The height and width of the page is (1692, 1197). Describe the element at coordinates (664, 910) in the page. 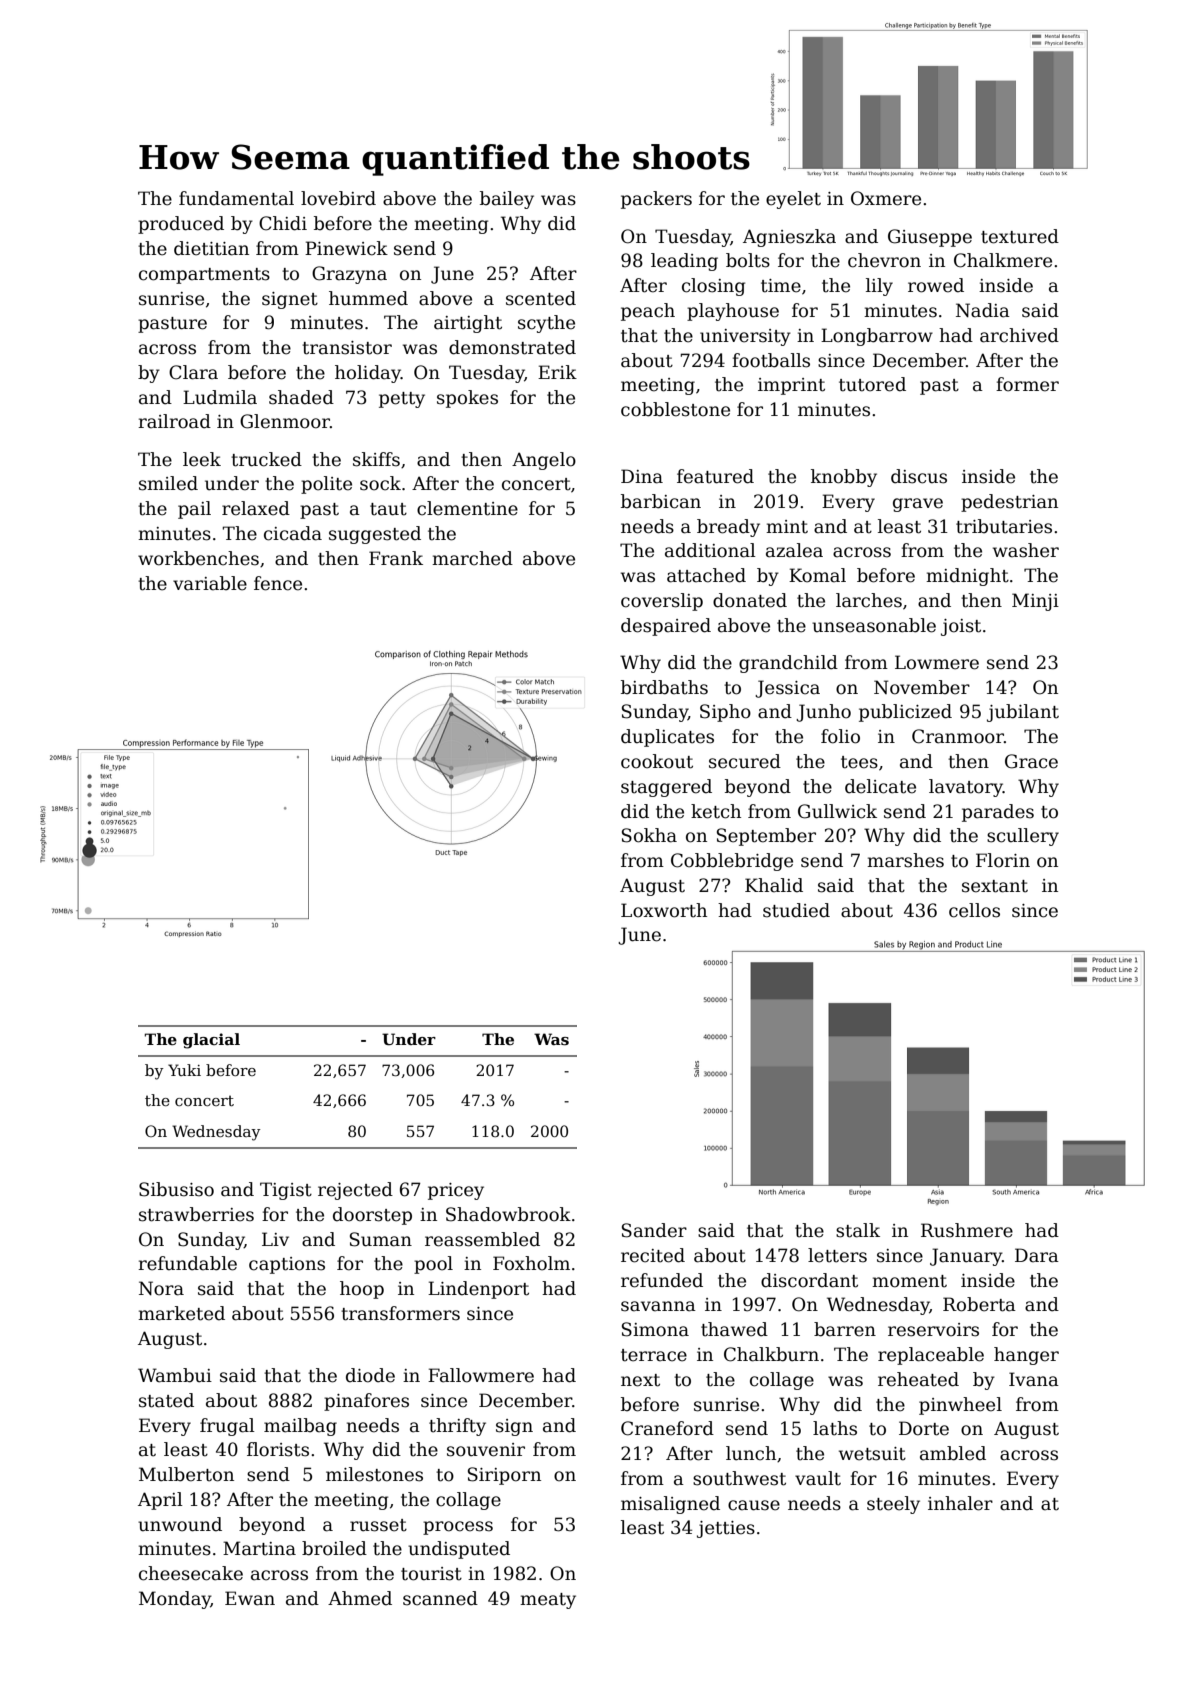

I see `Loxworth` at that location.
